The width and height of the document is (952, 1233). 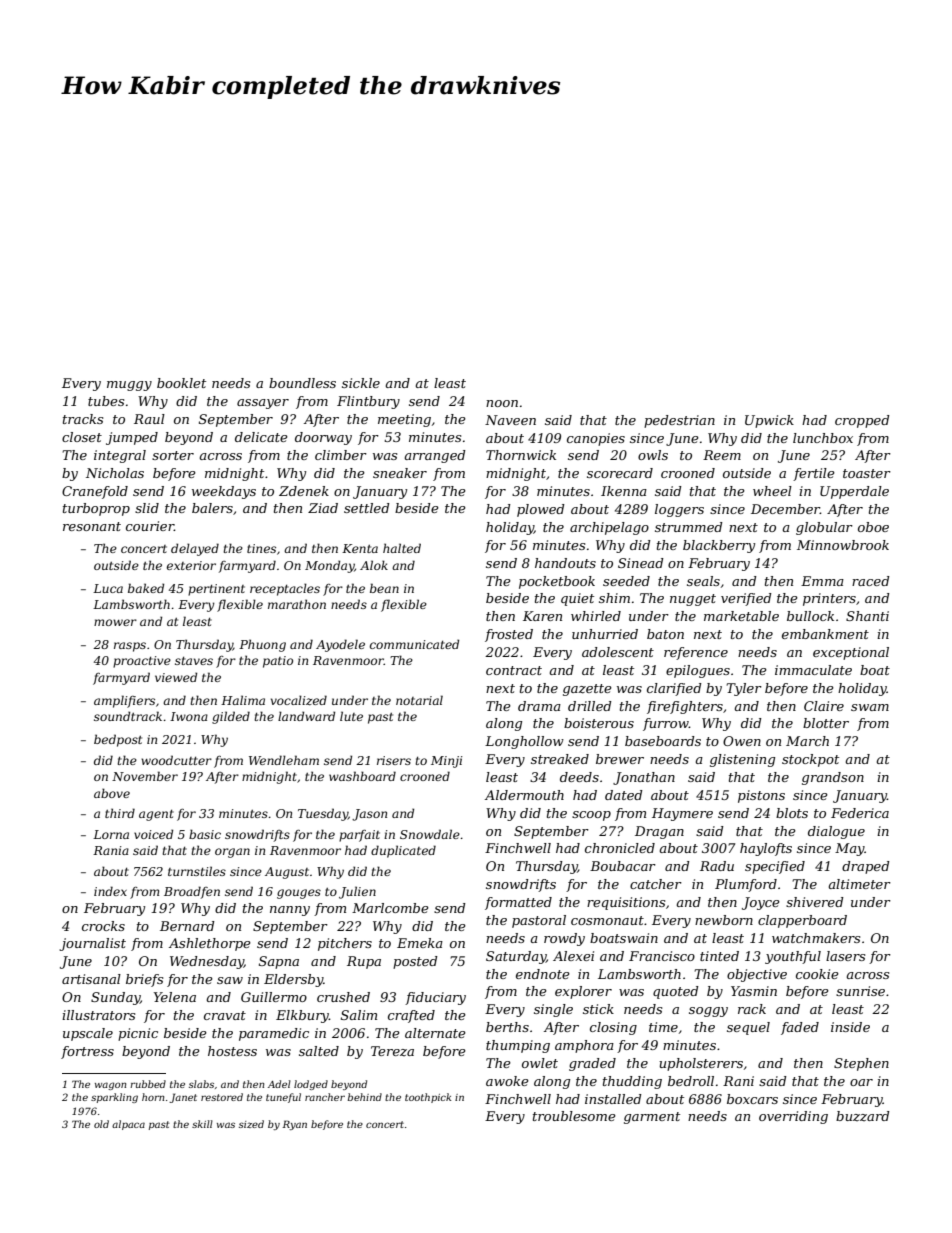 I want to click on toaster, so click(x=867, y=473).
